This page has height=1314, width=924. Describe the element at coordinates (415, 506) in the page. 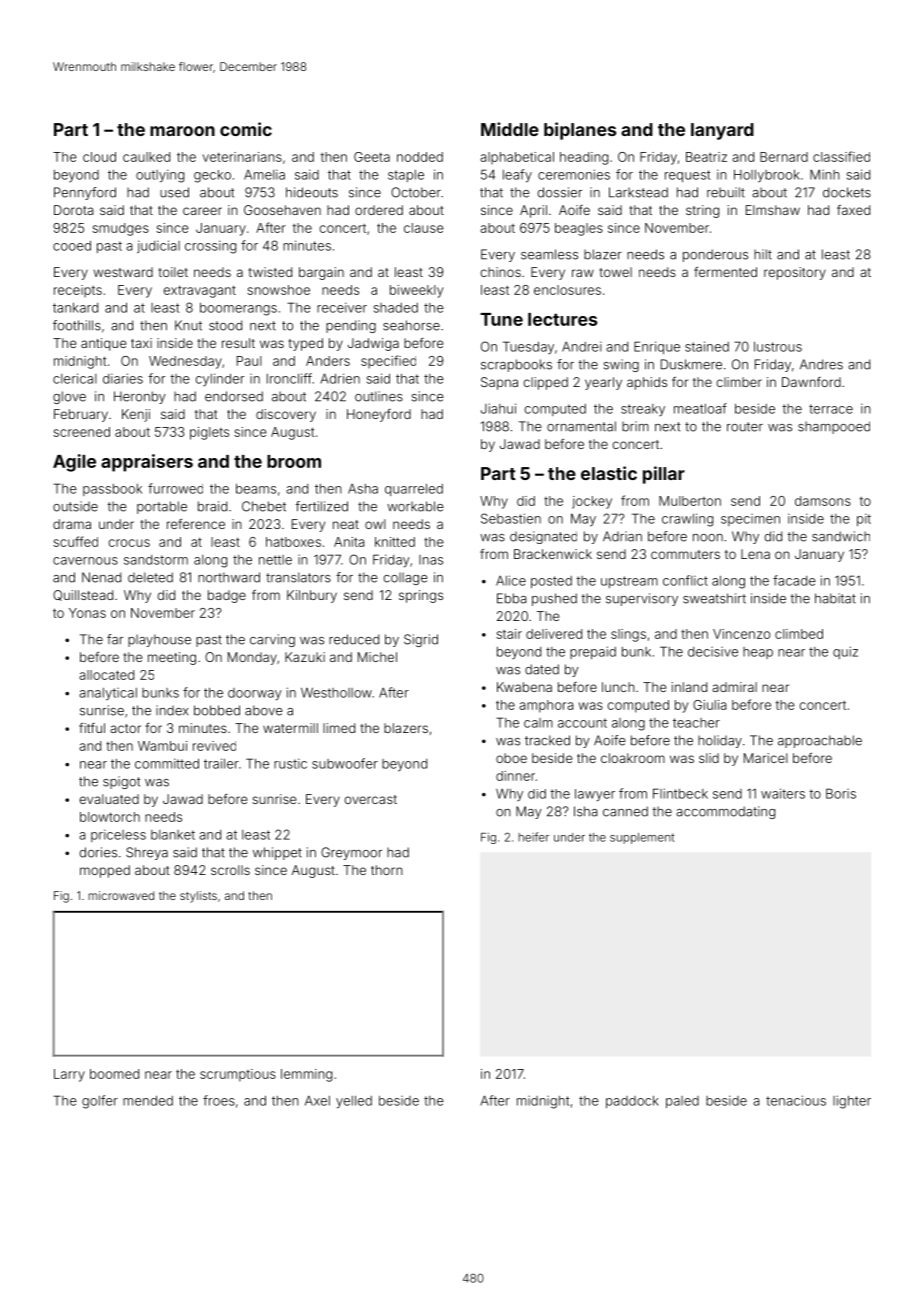

I see `workable` at that location.
